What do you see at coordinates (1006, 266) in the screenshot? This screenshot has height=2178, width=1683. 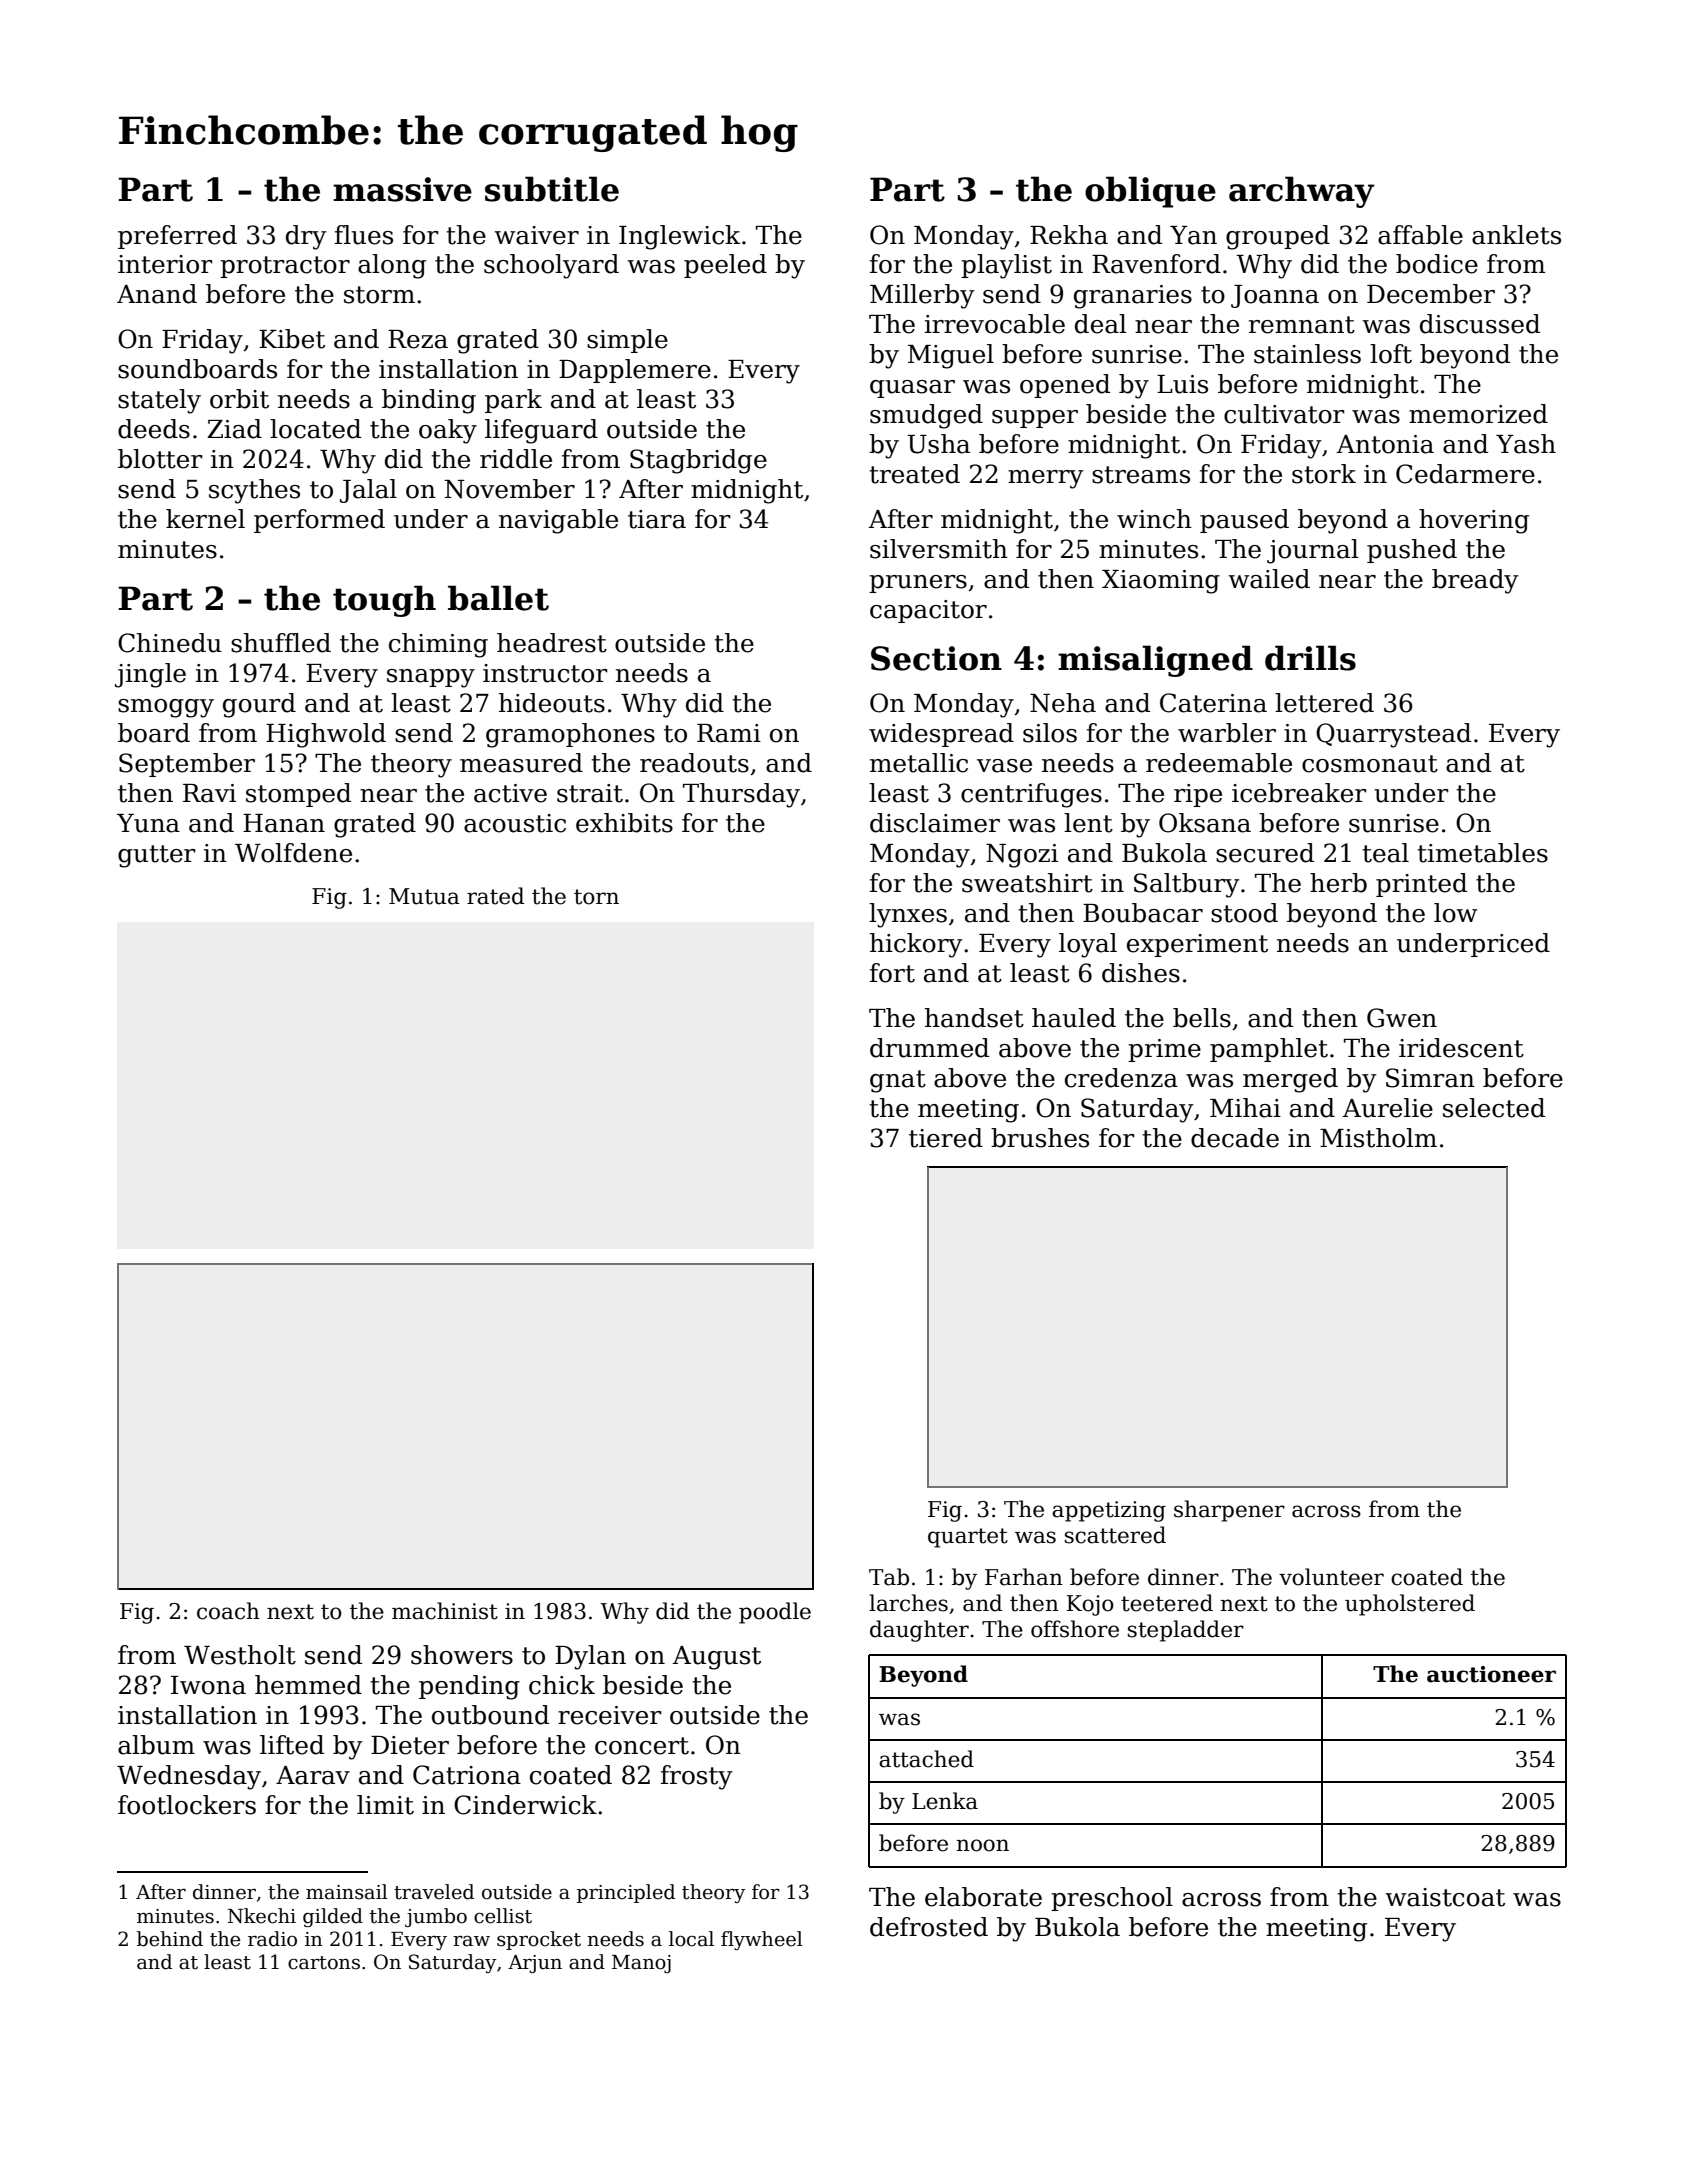 I see `playlist` at bounding box center [1006, 266].
